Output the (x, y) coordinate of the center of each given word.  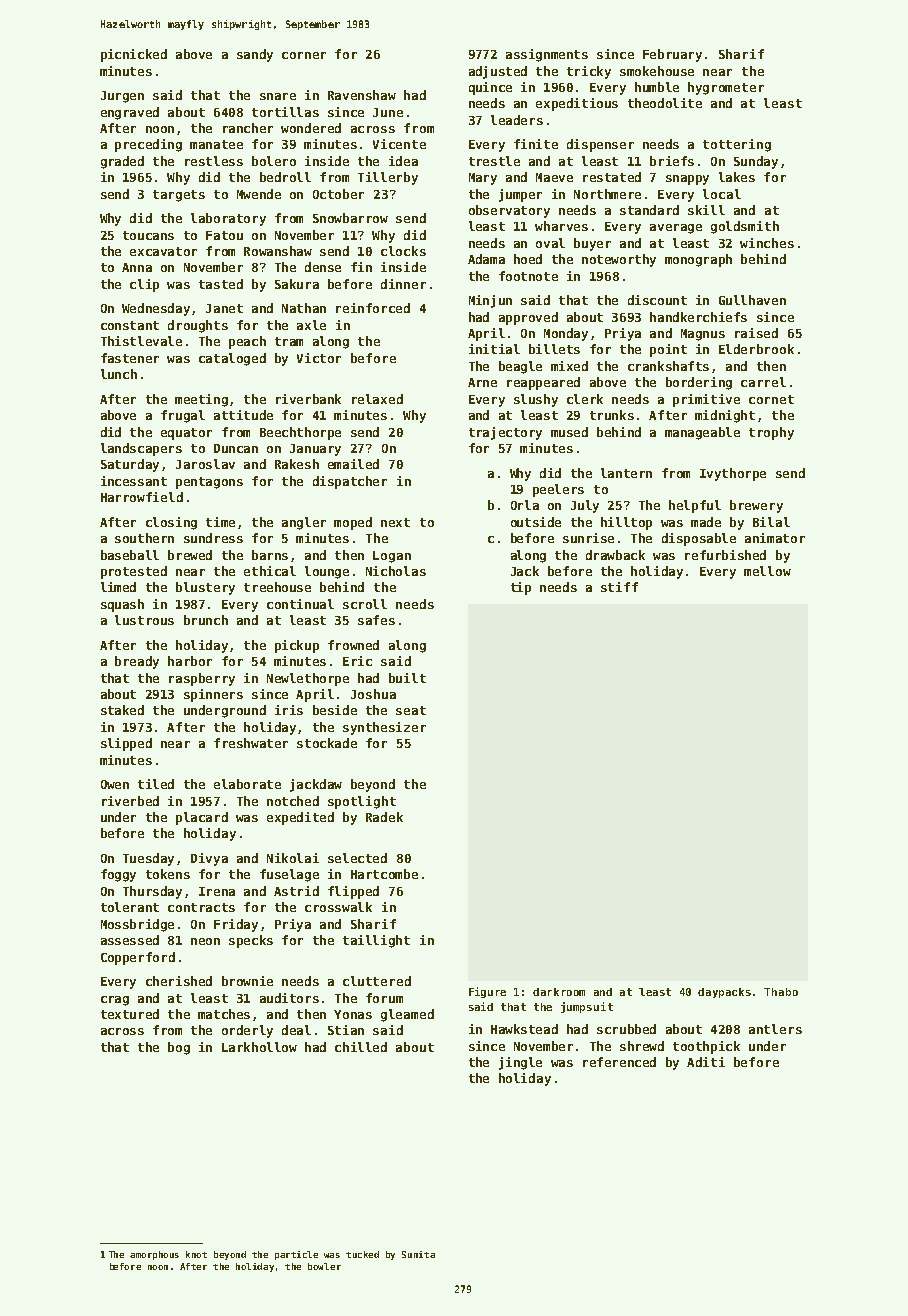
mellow (767, 571)
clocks (403, 251)
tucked (362, 1254)
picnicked (134, 55)
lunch (119, 374)
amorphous (154, 1255)
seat (411, 710)
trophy (771, 433)
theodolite (665, 103)
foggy (118, 875)
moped (353, 523)
